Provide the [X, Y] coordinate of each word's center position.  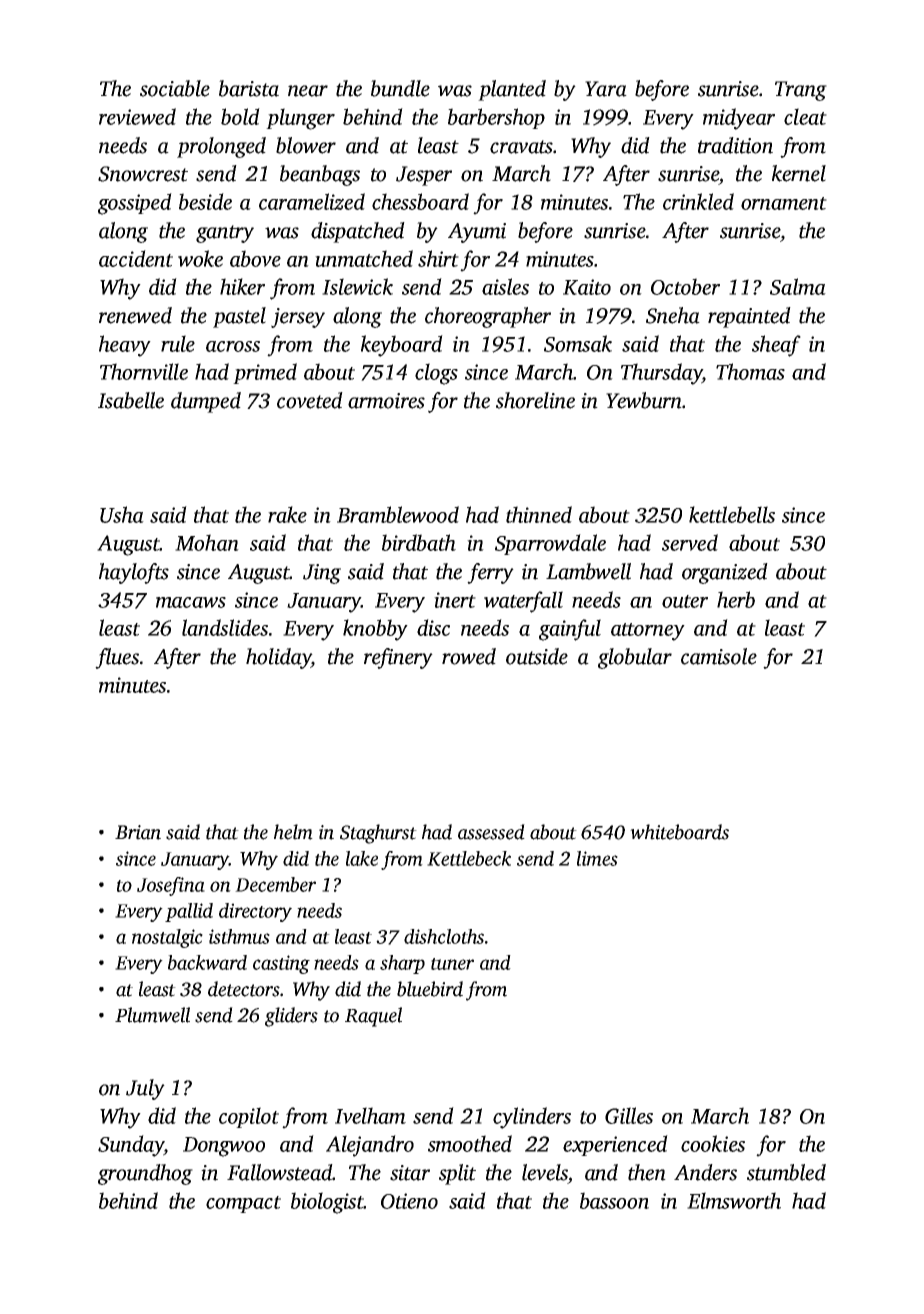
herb [736, 599]
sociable [175, 88]
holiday [278, 658]
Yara [606, 89]
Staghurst [378, 834]
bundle [400, 88]
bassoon [614, 1200]
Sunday [131, 1146]
